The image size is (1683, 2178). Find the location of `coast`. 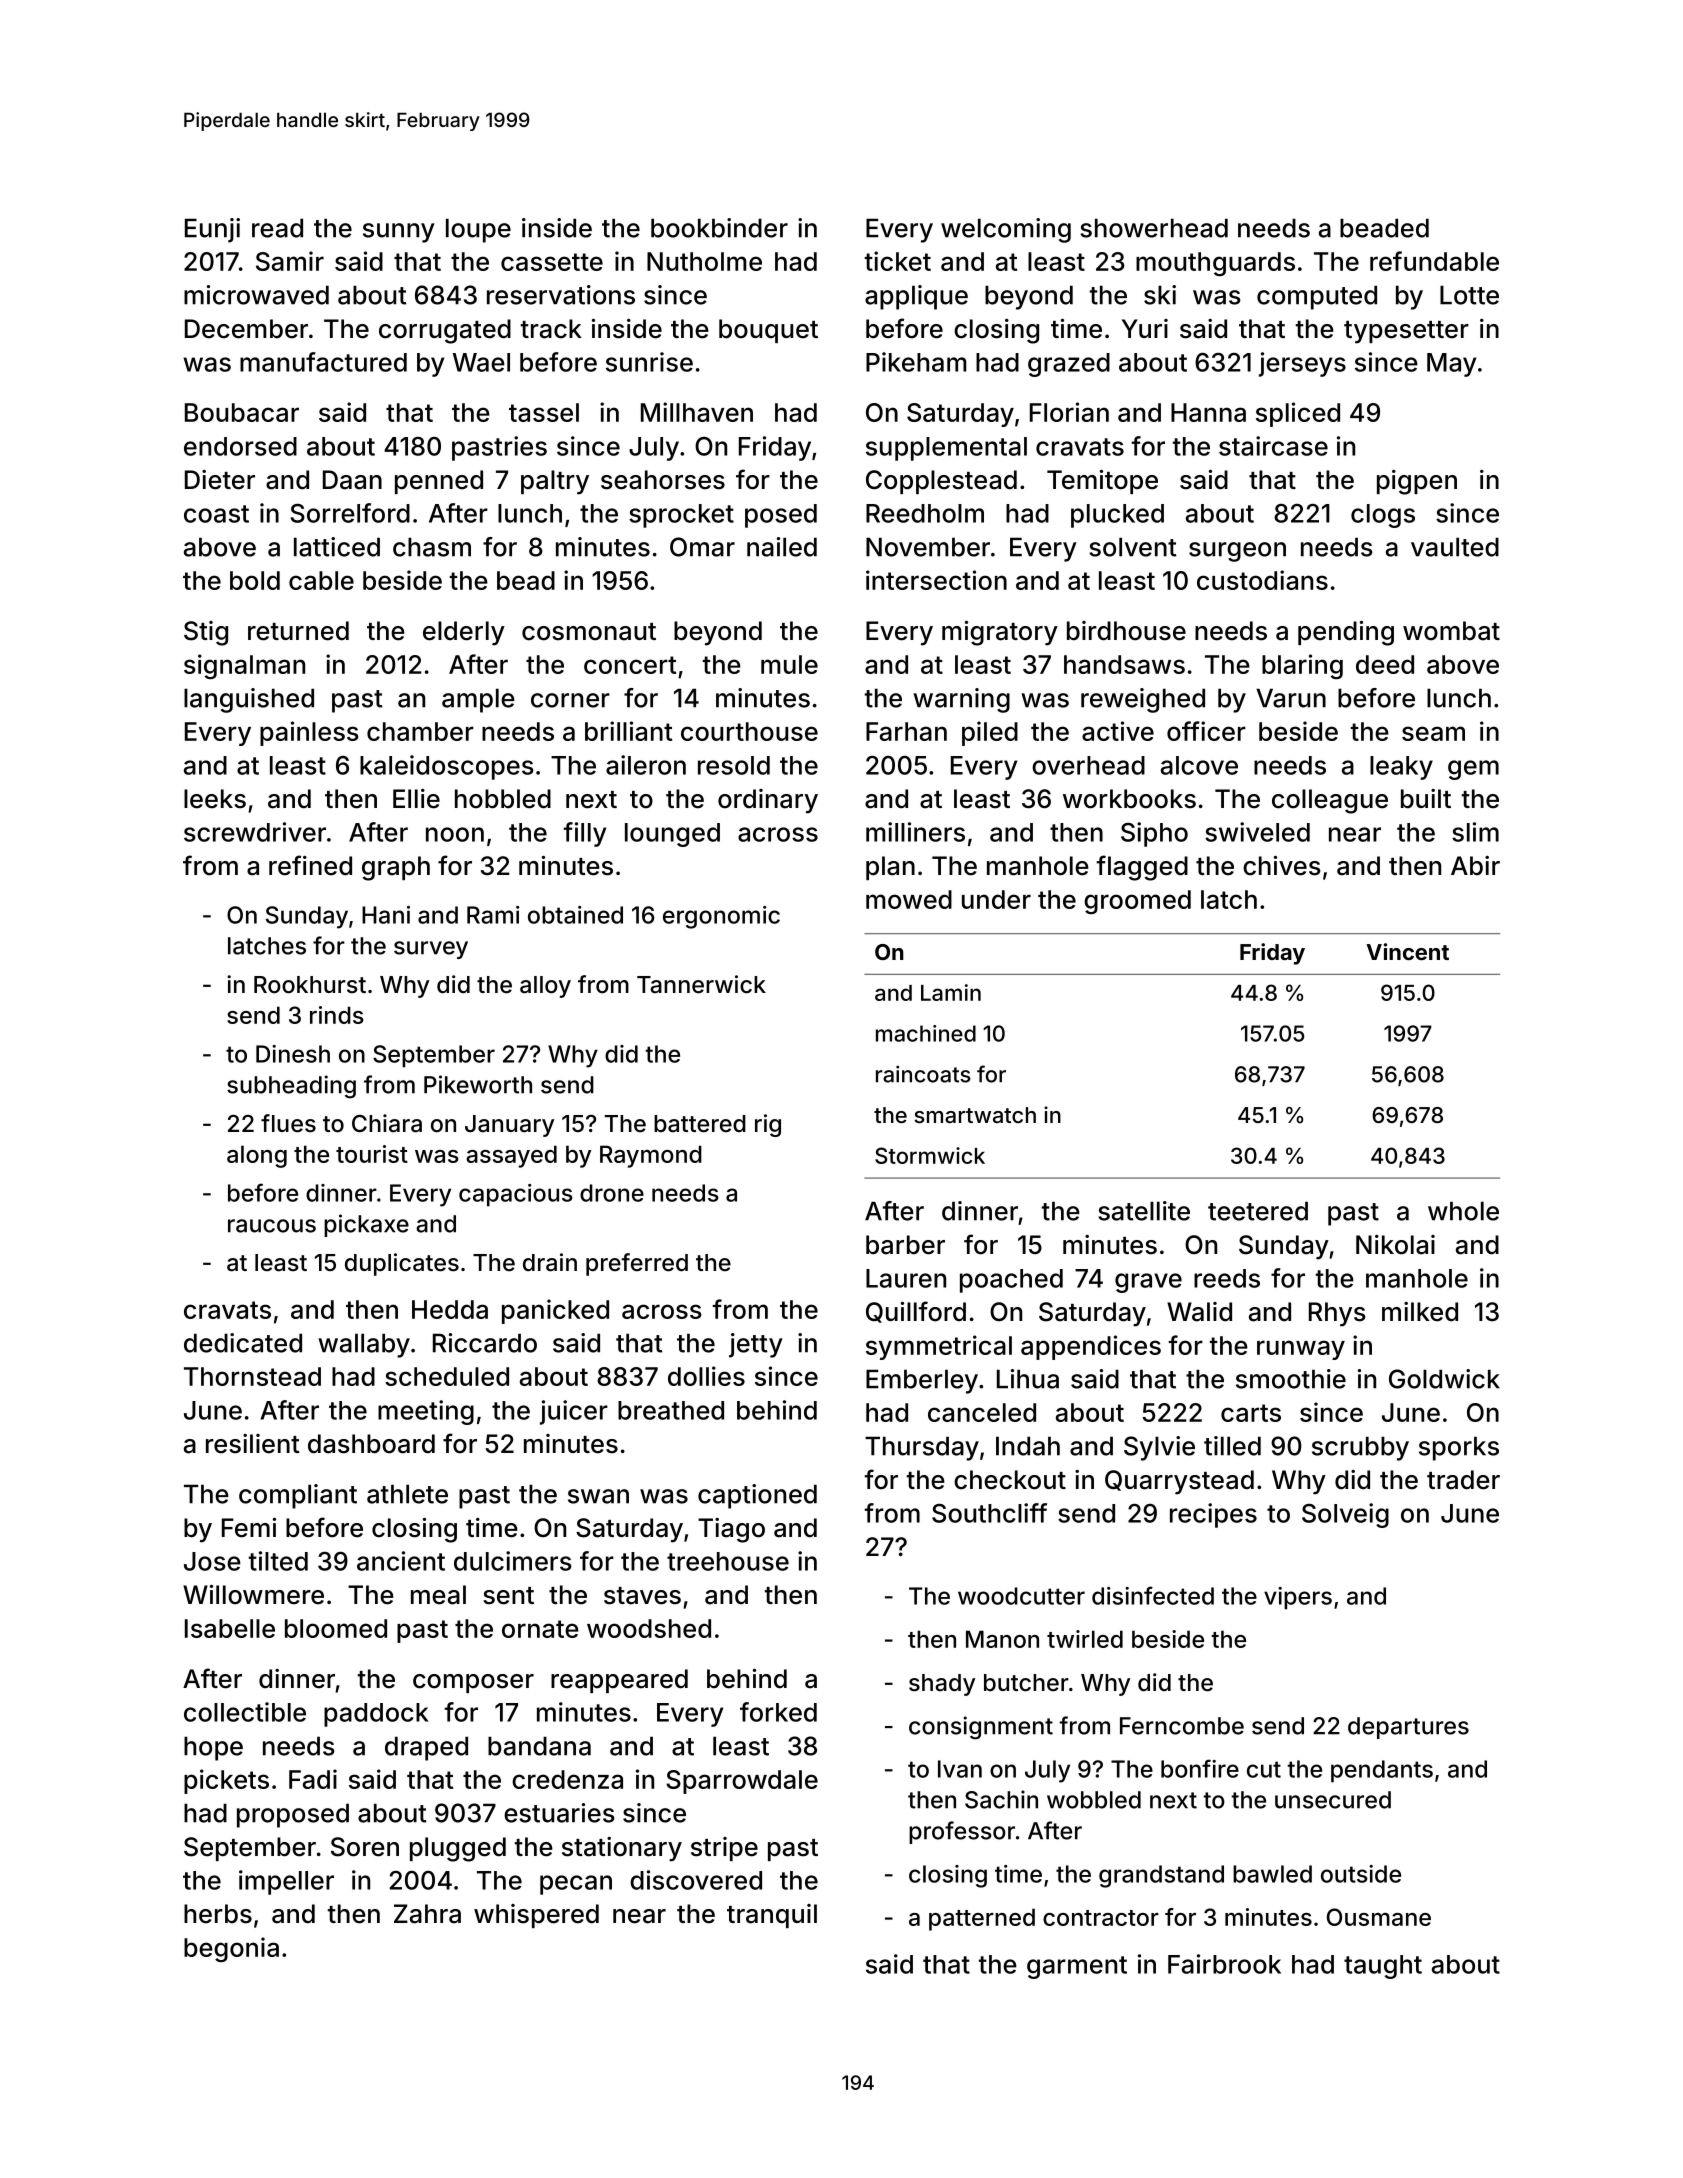

coast is located at coordinates (216, 514).
